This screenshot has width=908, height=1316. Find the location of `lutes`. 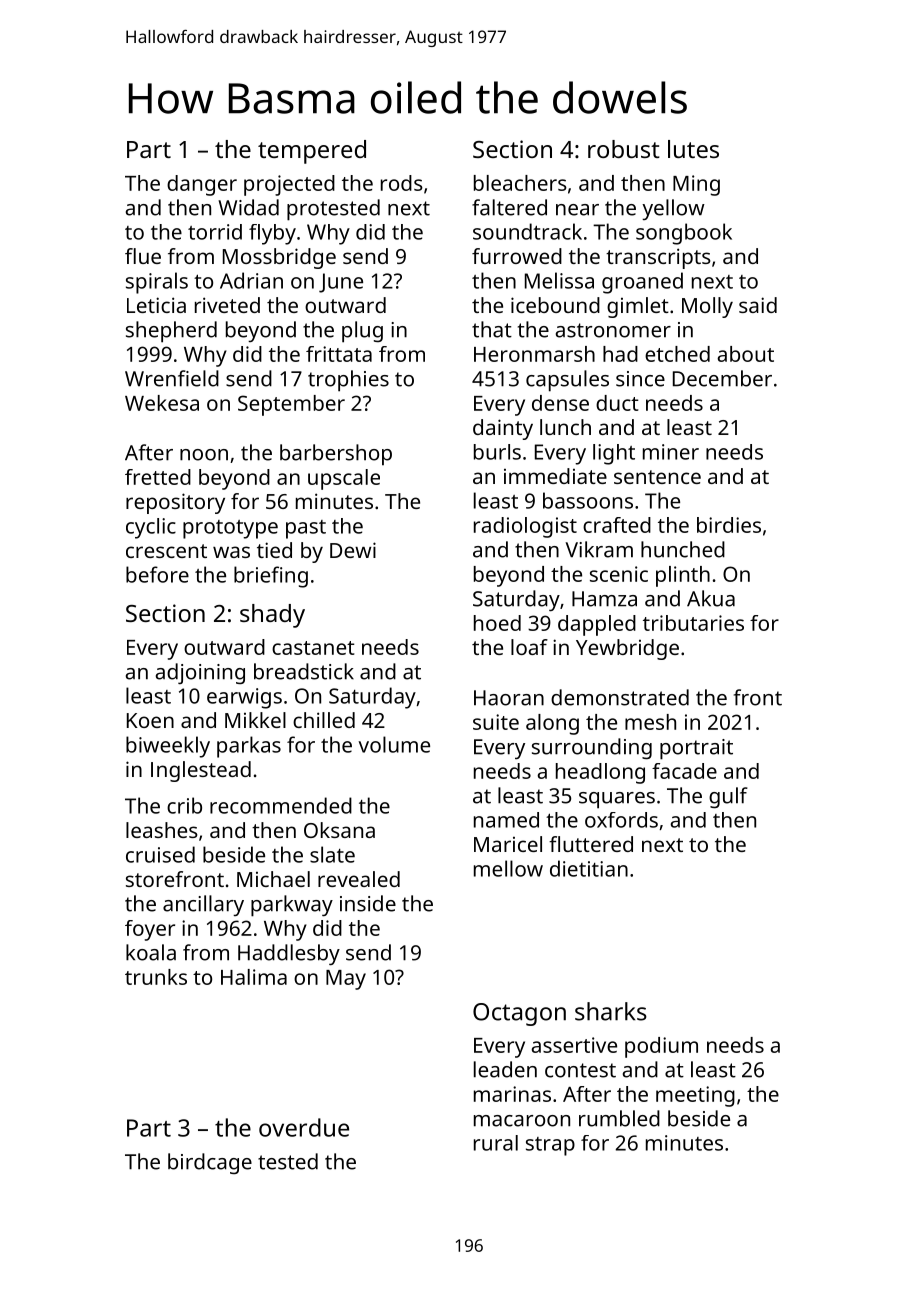

lutes is located at coordinates (693, 149).
